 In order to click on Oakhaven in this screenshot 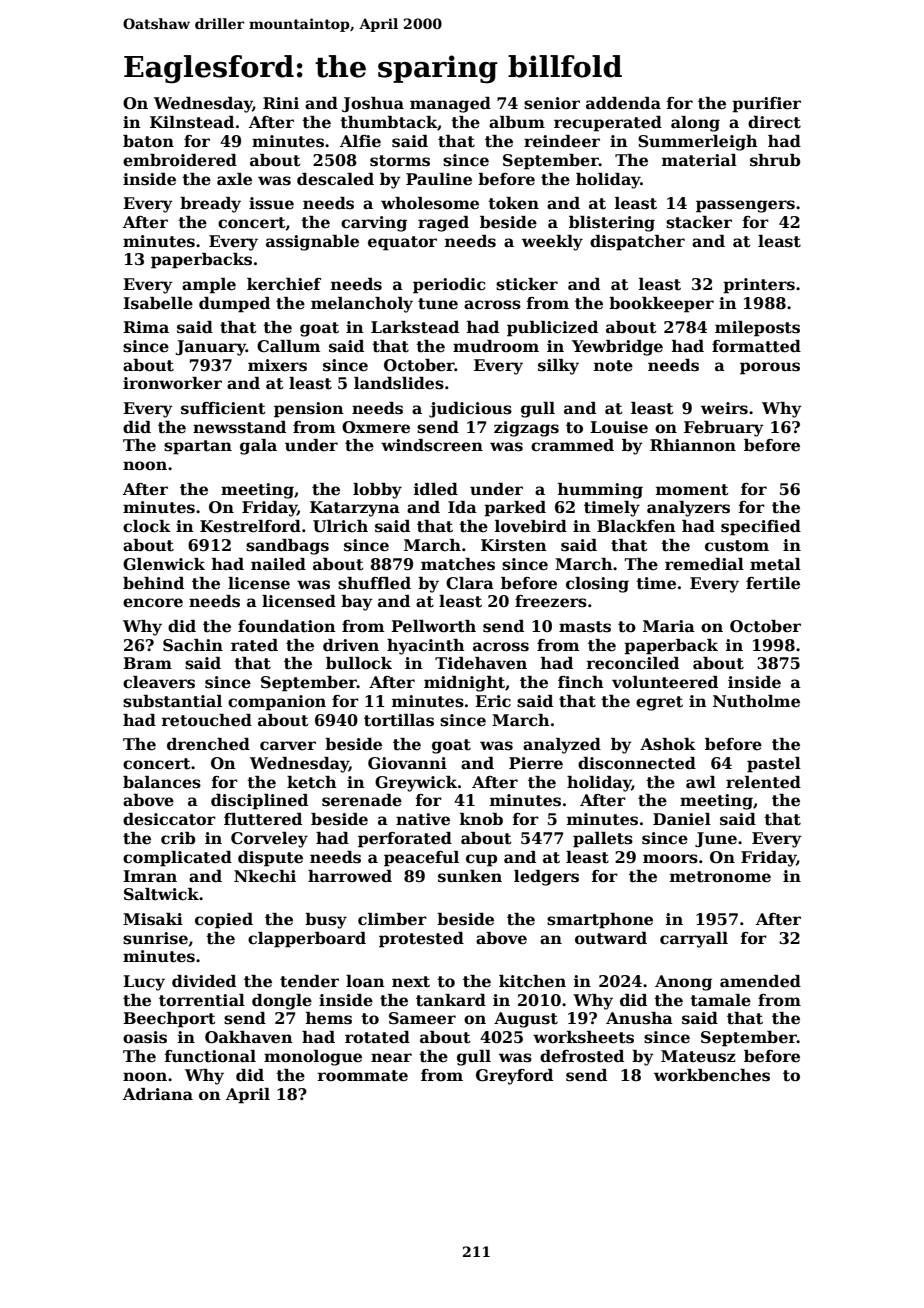, I will do `click(249, 1037)`.
